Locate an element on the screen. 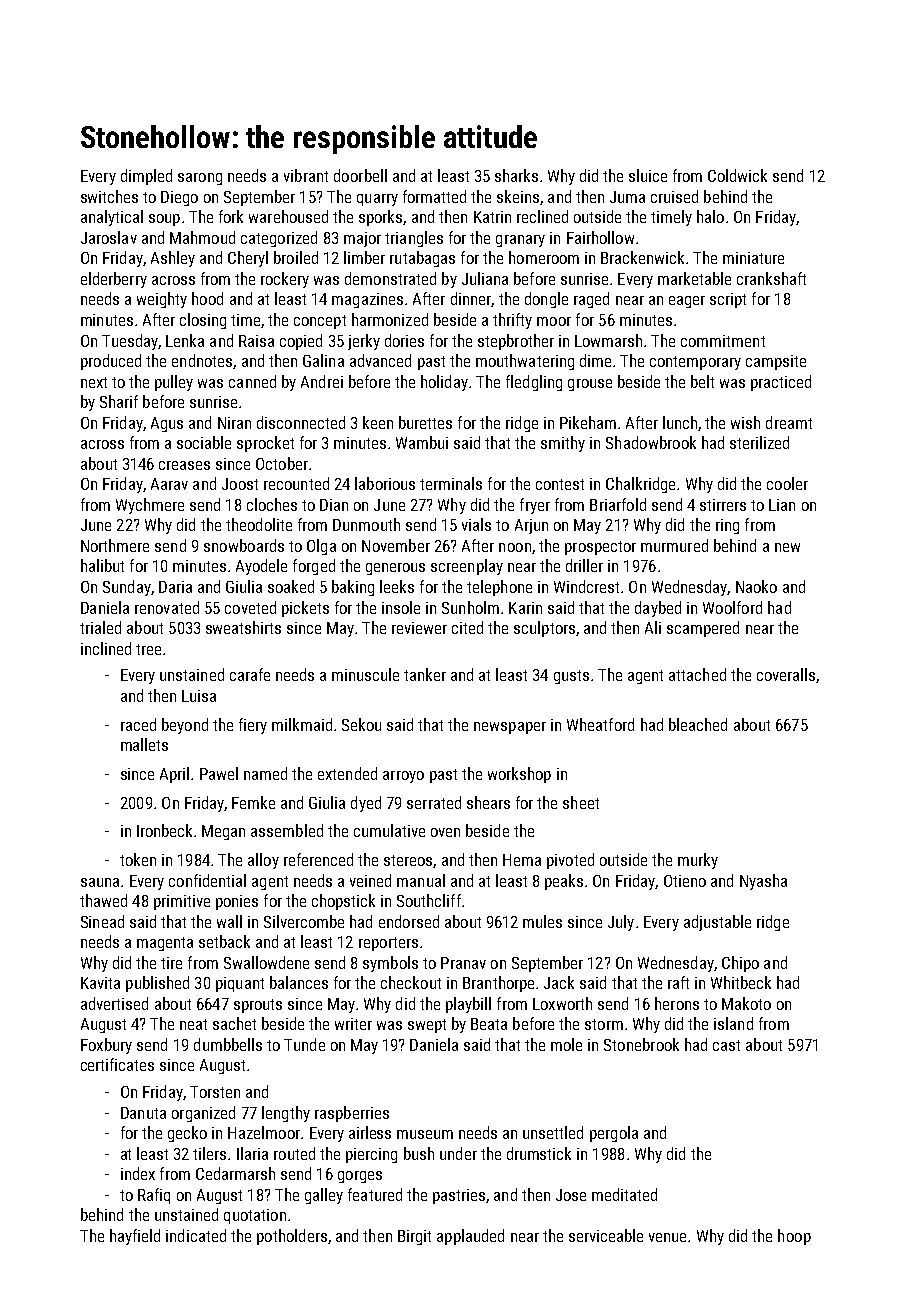 The width and height of the screenshot is (908, 1316). sculptors is located at coordinates (544, 629).
